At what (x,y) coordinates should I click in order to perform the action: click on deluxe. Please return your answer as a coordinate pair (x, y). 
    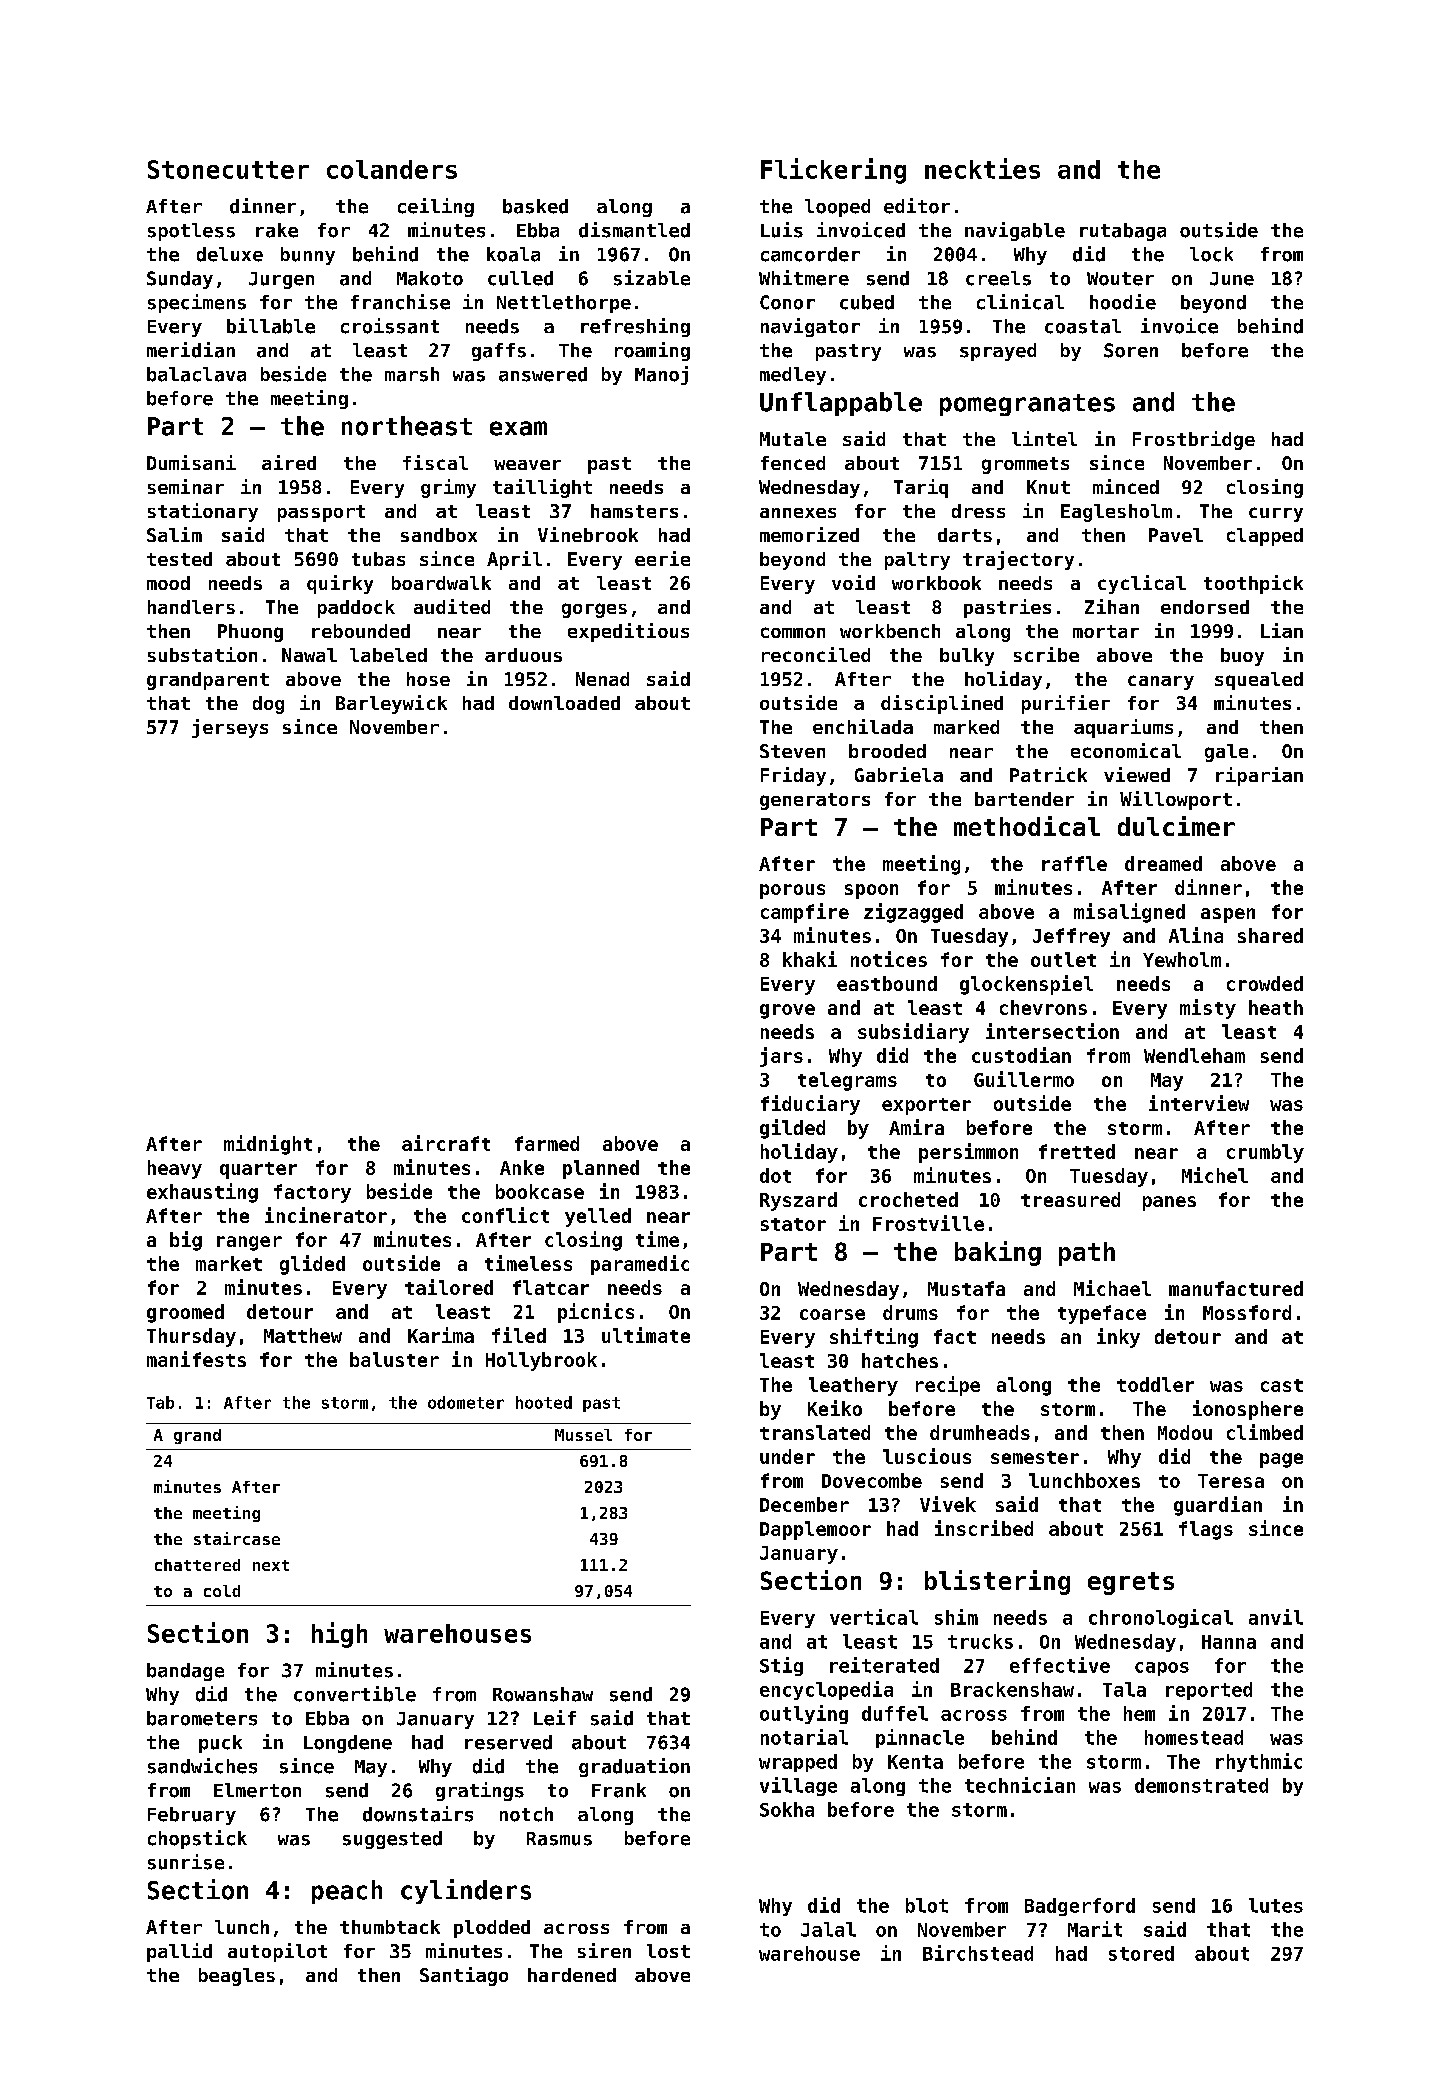
    Looking at the image, I should click on (230, 254).
